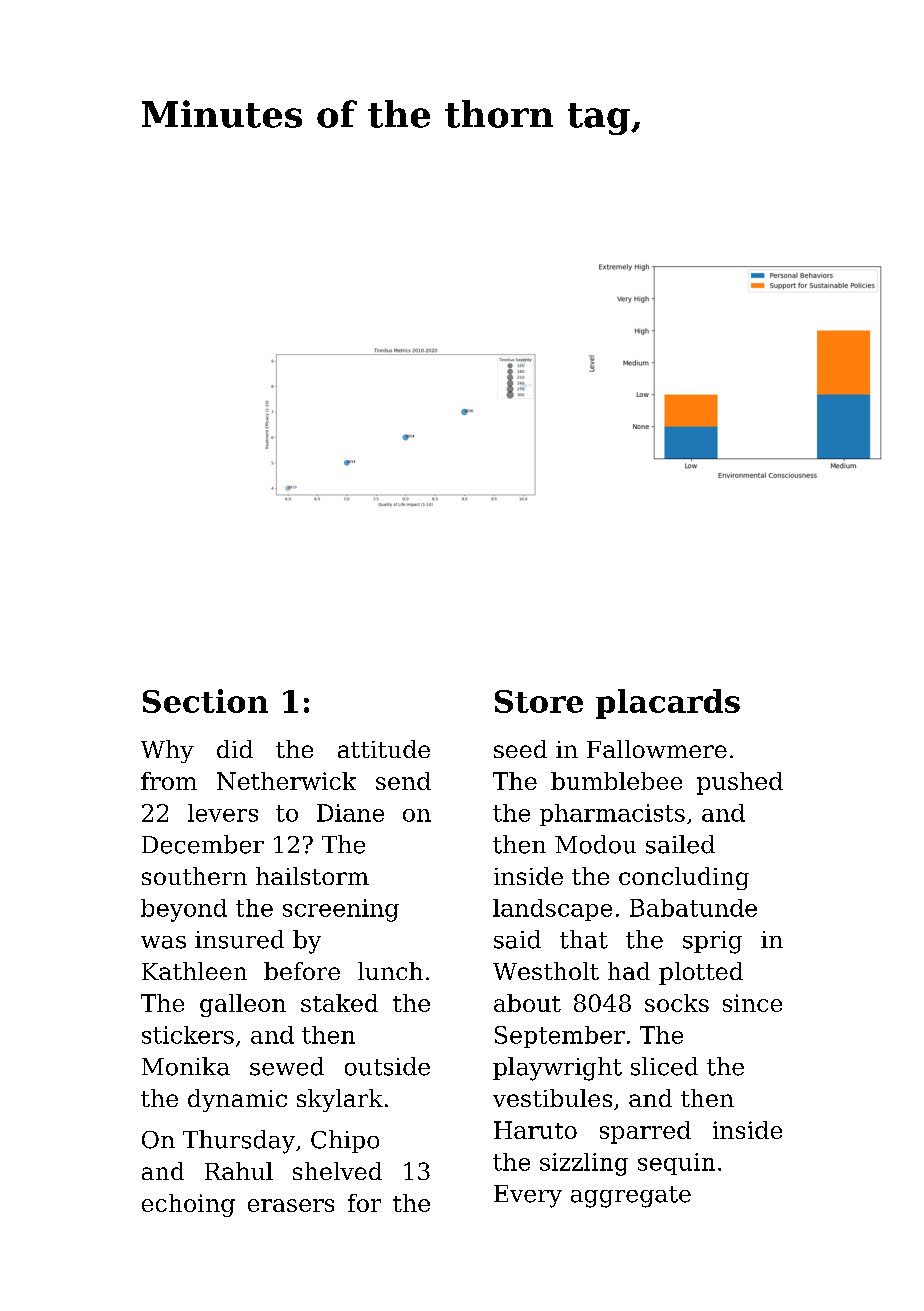 The width and height of the image is (924, 1311). What do you see at coordinates (668, 704) in the image?
I see `placards` at bounding box center [668, 704].
